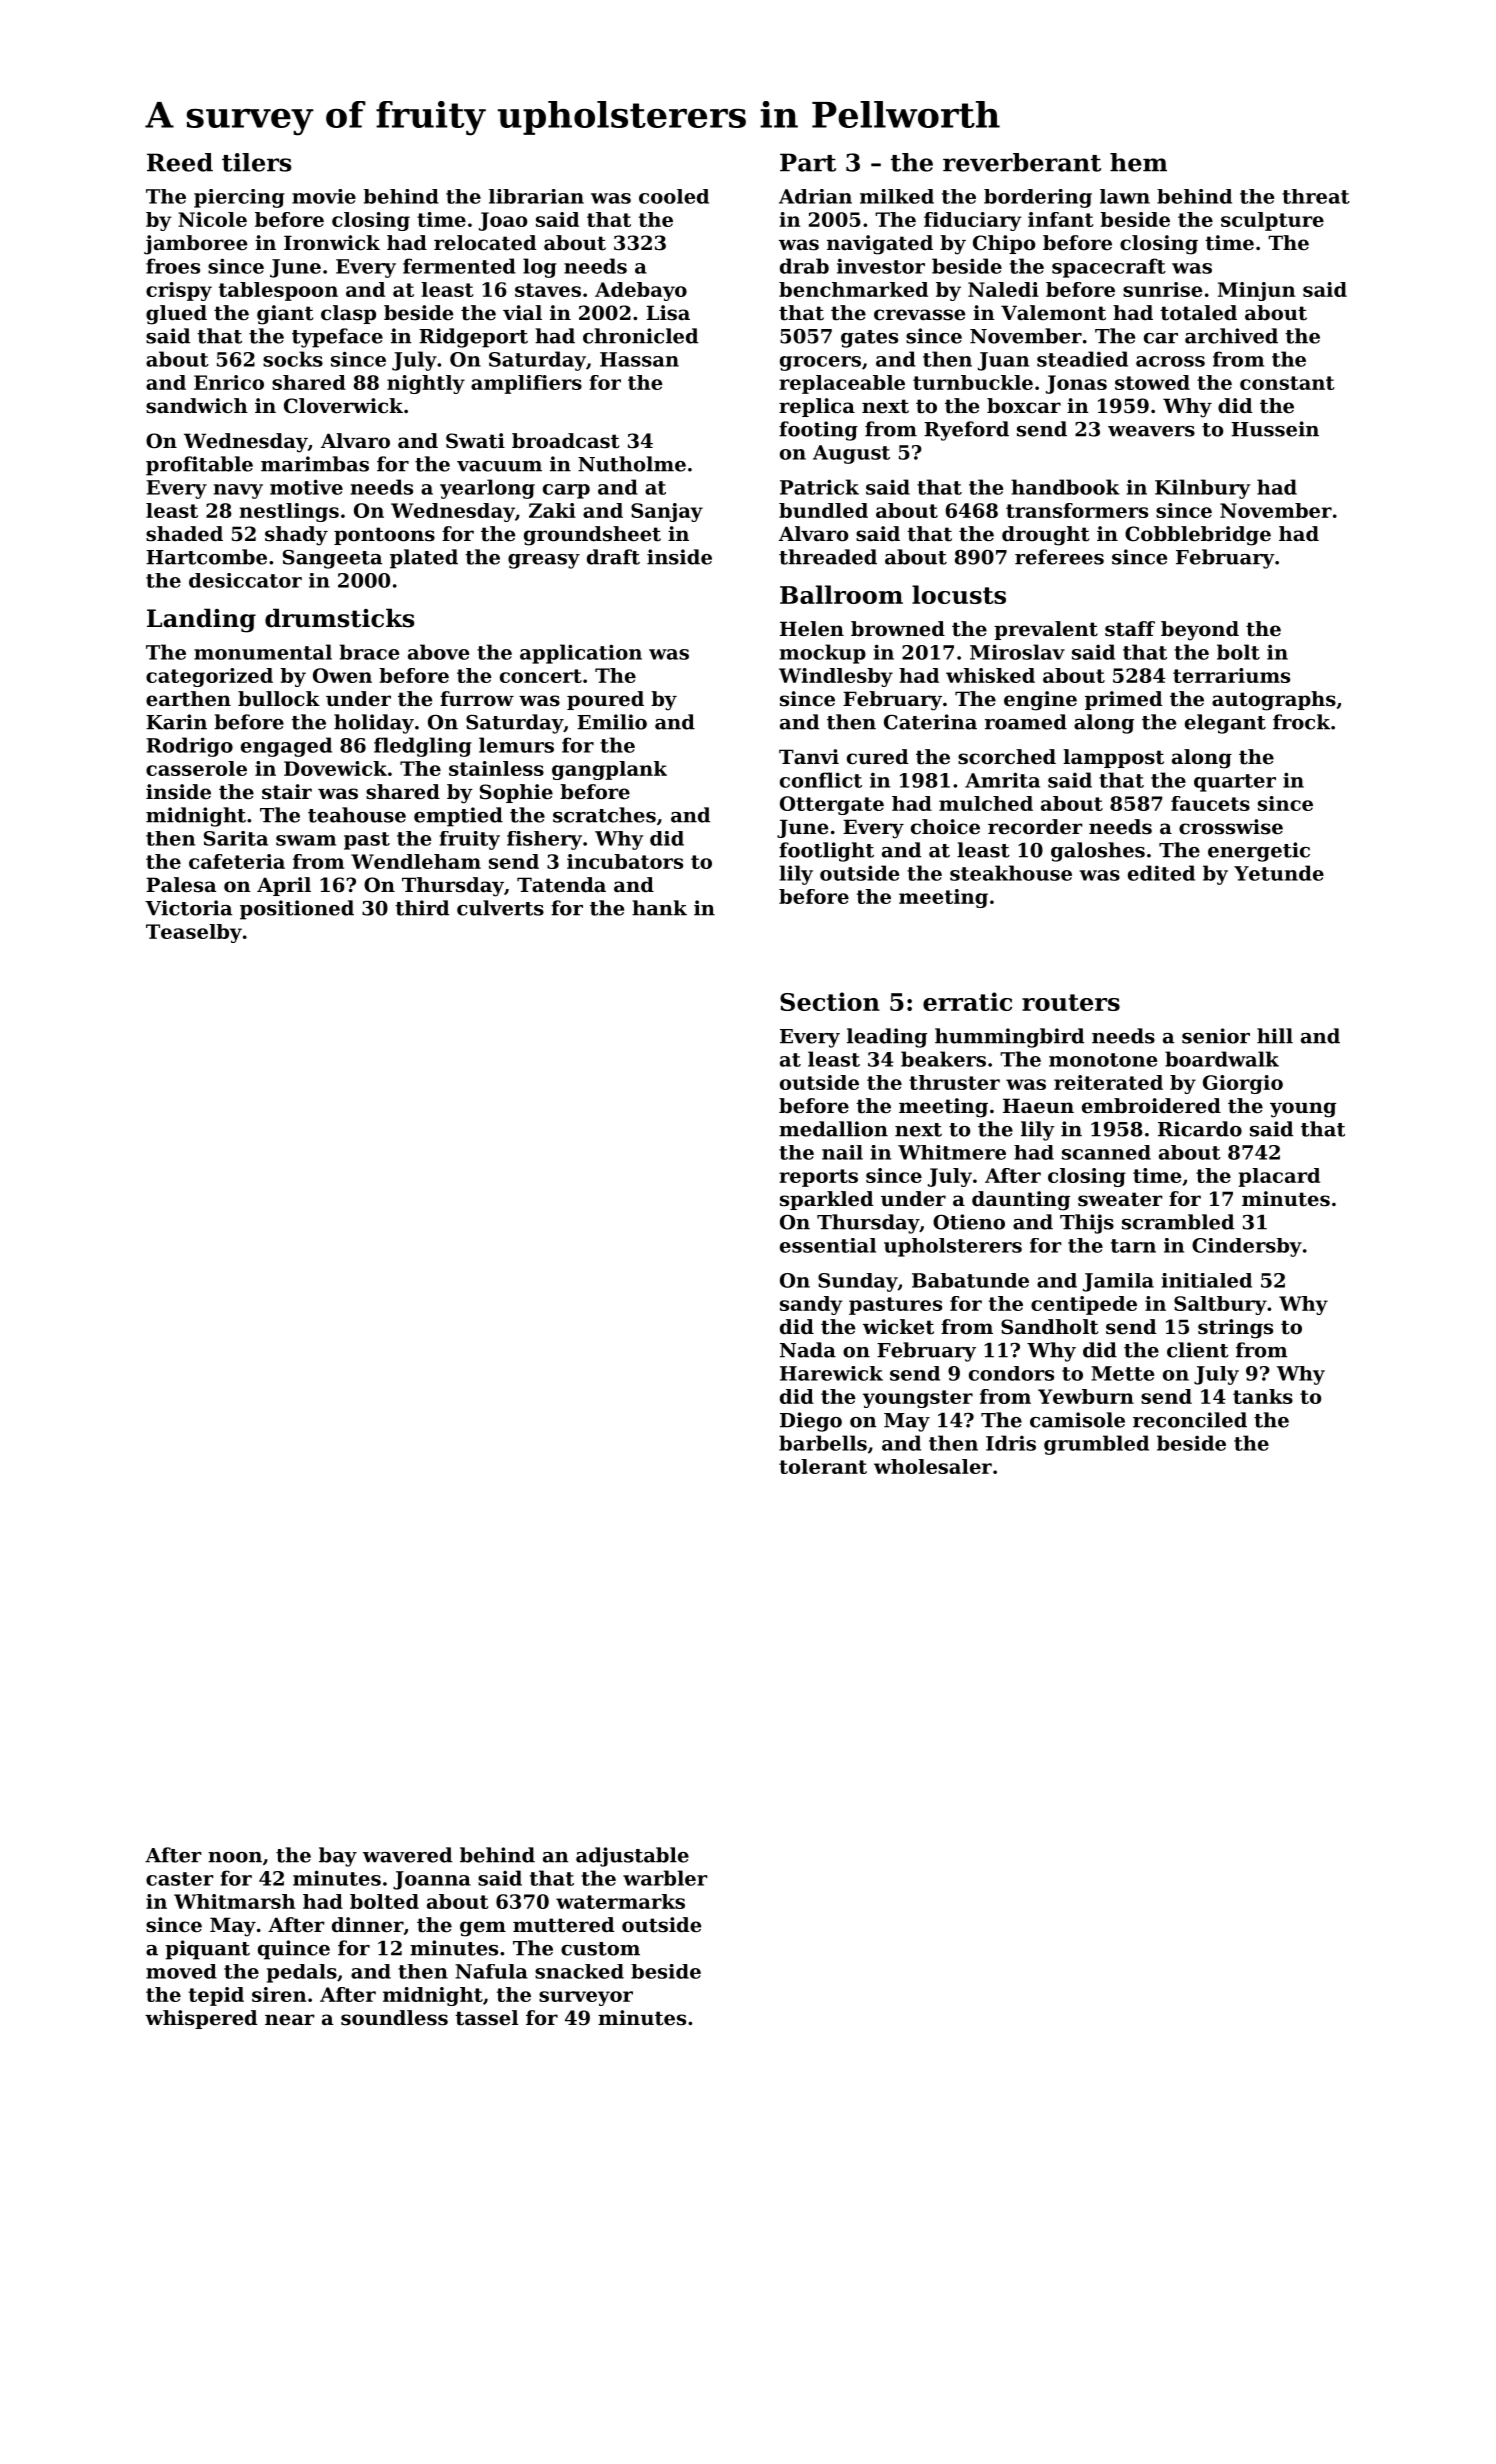 The width and height of the page is (1496, 2464). Describe the element at coordinates (324, 196) in the page. I see `movie` at that location.
